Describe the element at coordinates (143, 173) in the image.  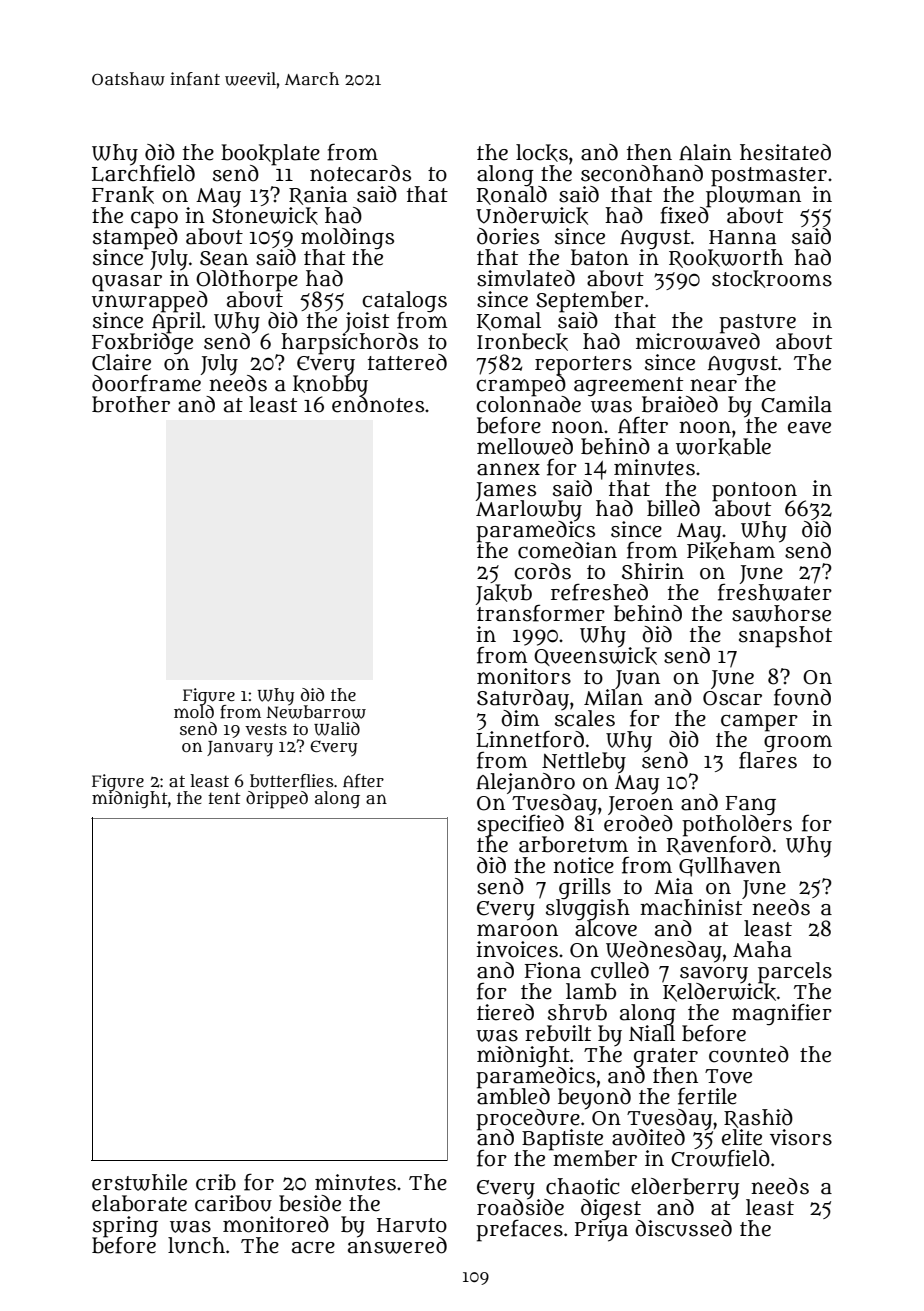
I see `Larchfield` at that location.
